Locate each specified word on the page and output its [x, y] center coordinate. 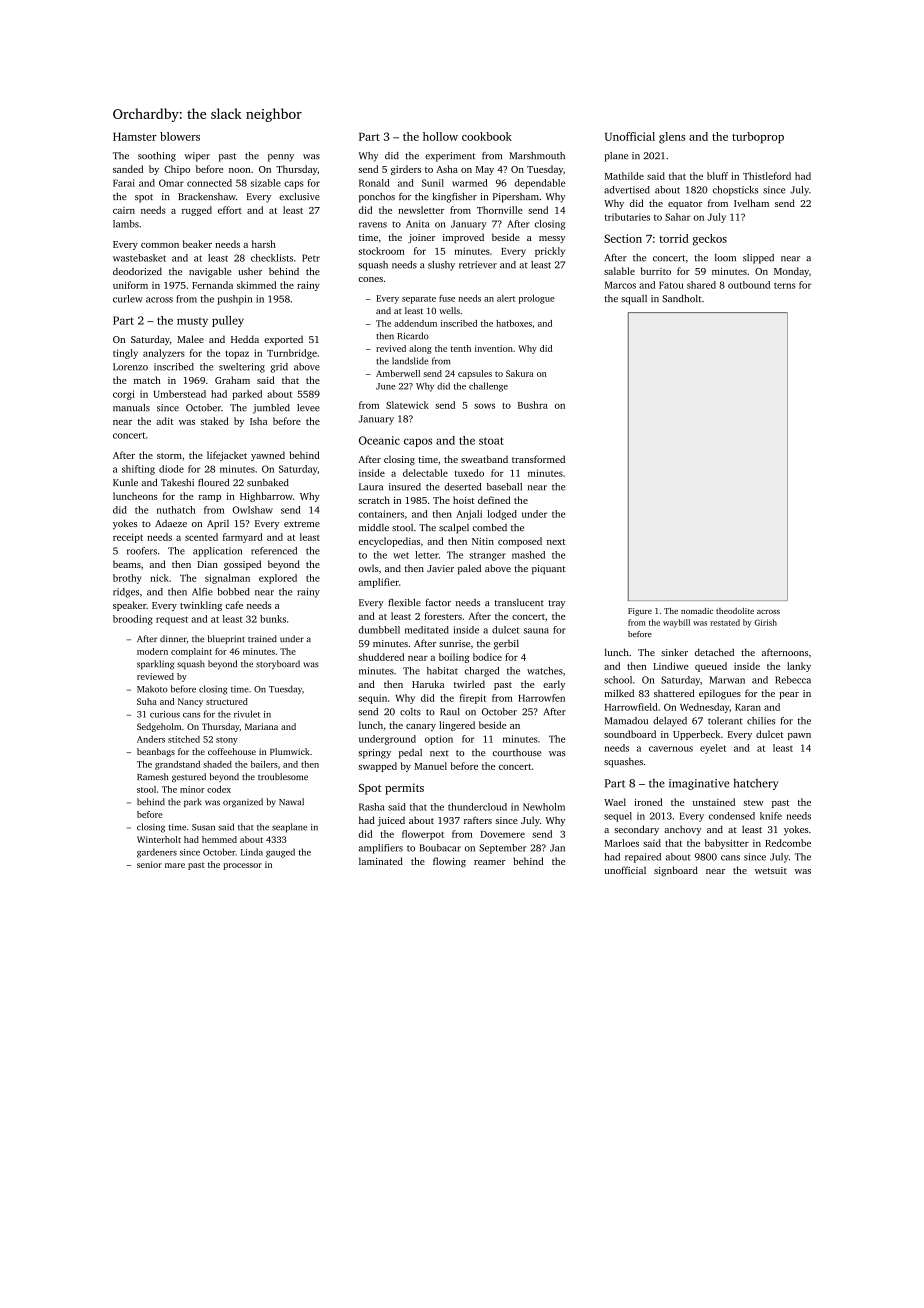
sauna [536, 631]
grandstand [177, 765]
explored [278, 579]
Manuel [430, 766]
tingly [125, 354]
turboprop [758, 138]
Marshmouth [537, 156]
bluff [717, 176]
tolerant [725, 721]
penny [281, 158]
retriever [478, 265]
